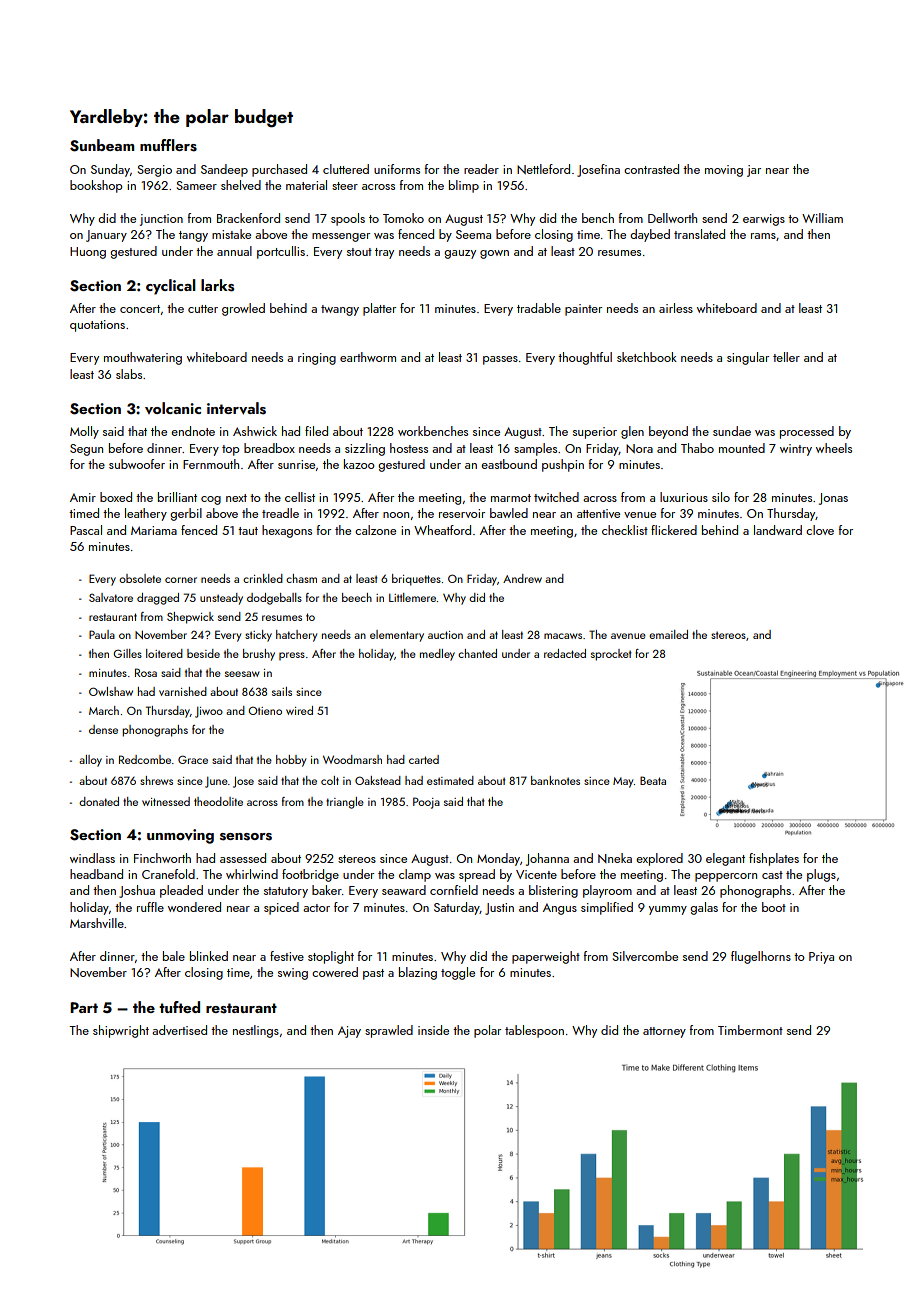 The width and height of the document is (924, 1308). I want to click on passes, so click(500, 360).
